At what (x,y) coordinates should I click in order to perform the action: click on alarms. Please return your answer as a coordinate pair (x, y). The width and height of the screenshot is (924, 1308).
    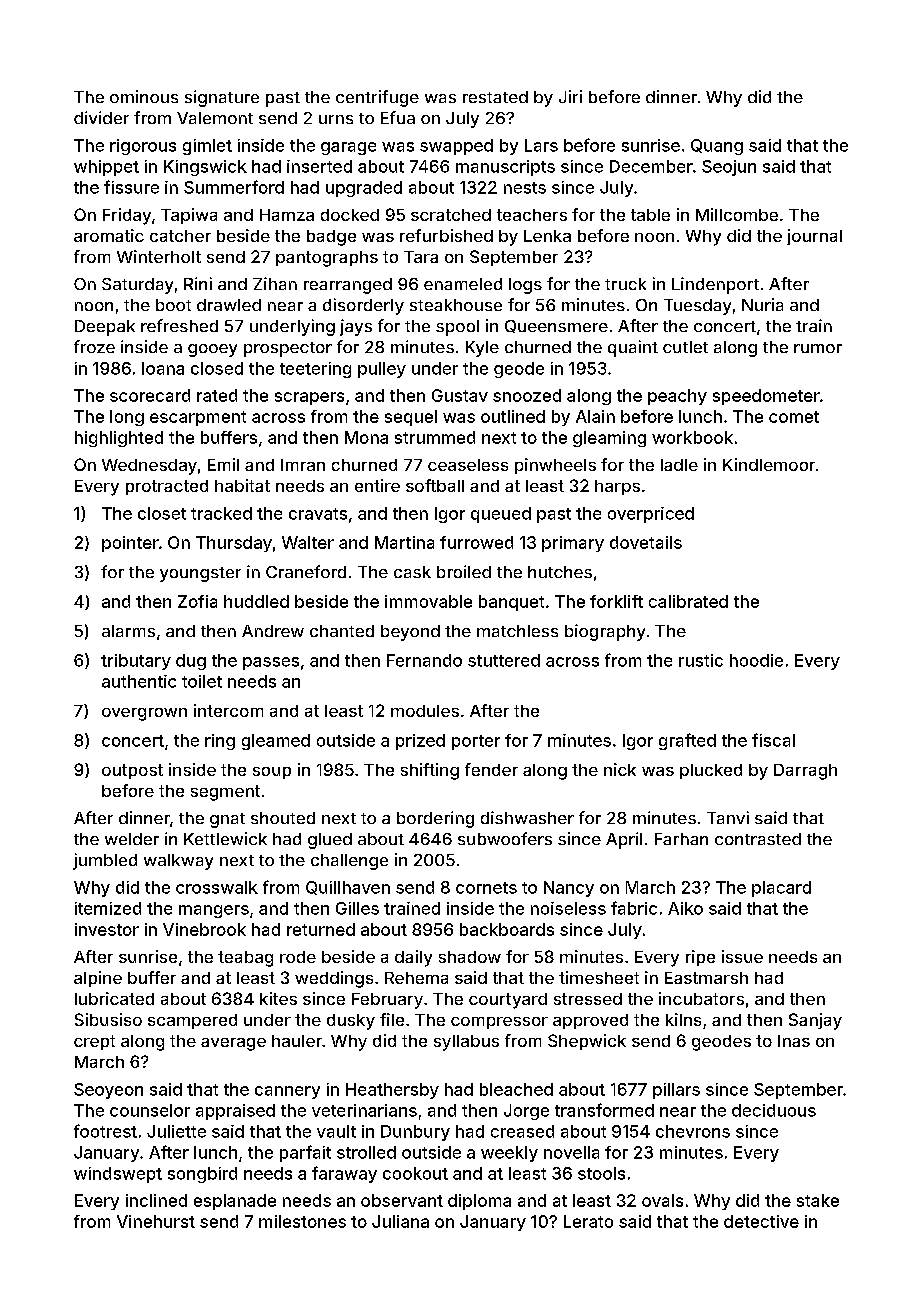
    Looking at the image, I should click on (128, 631).
